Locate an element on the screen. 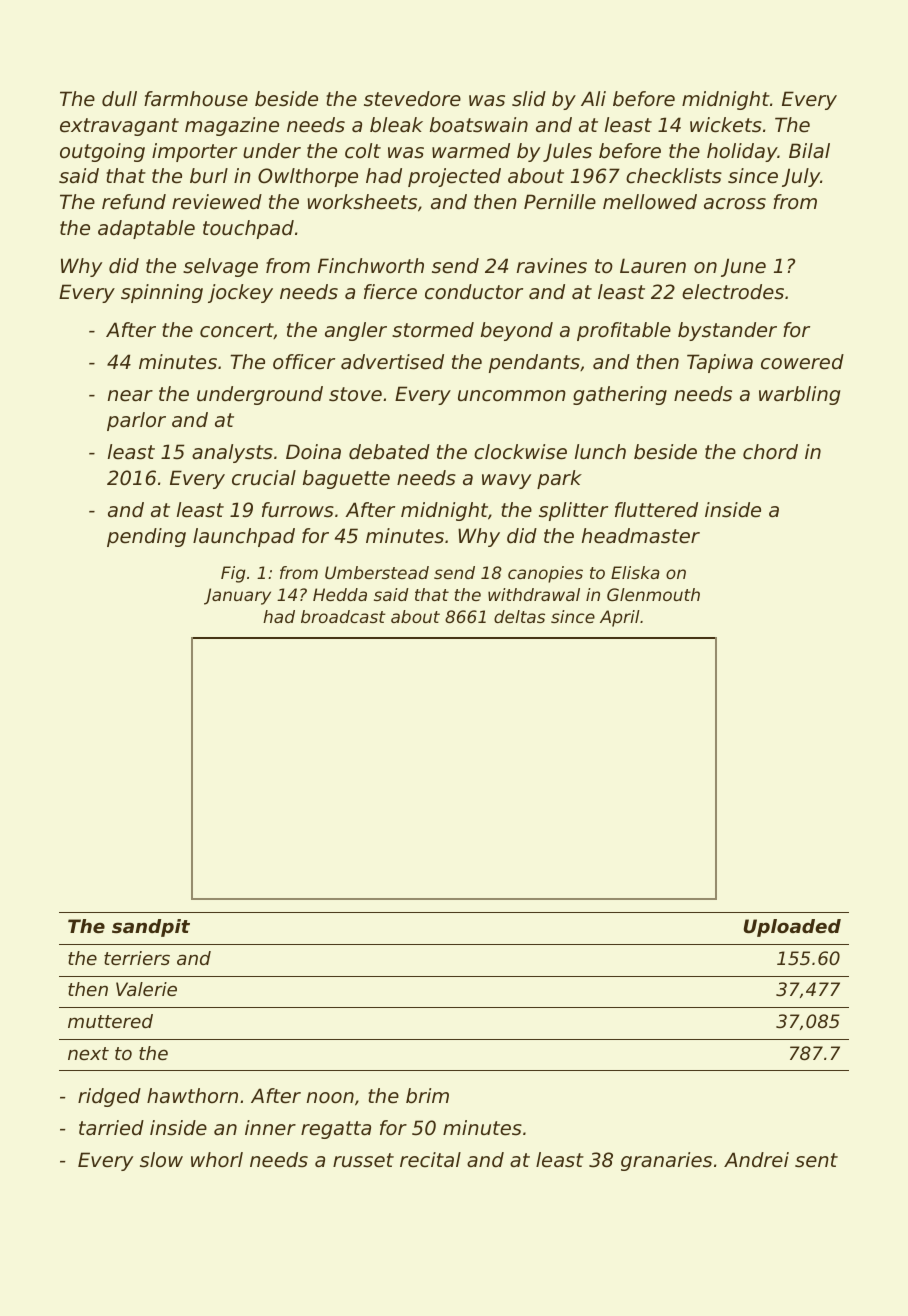  hawthorn is located at coordinates (192, 1095).
